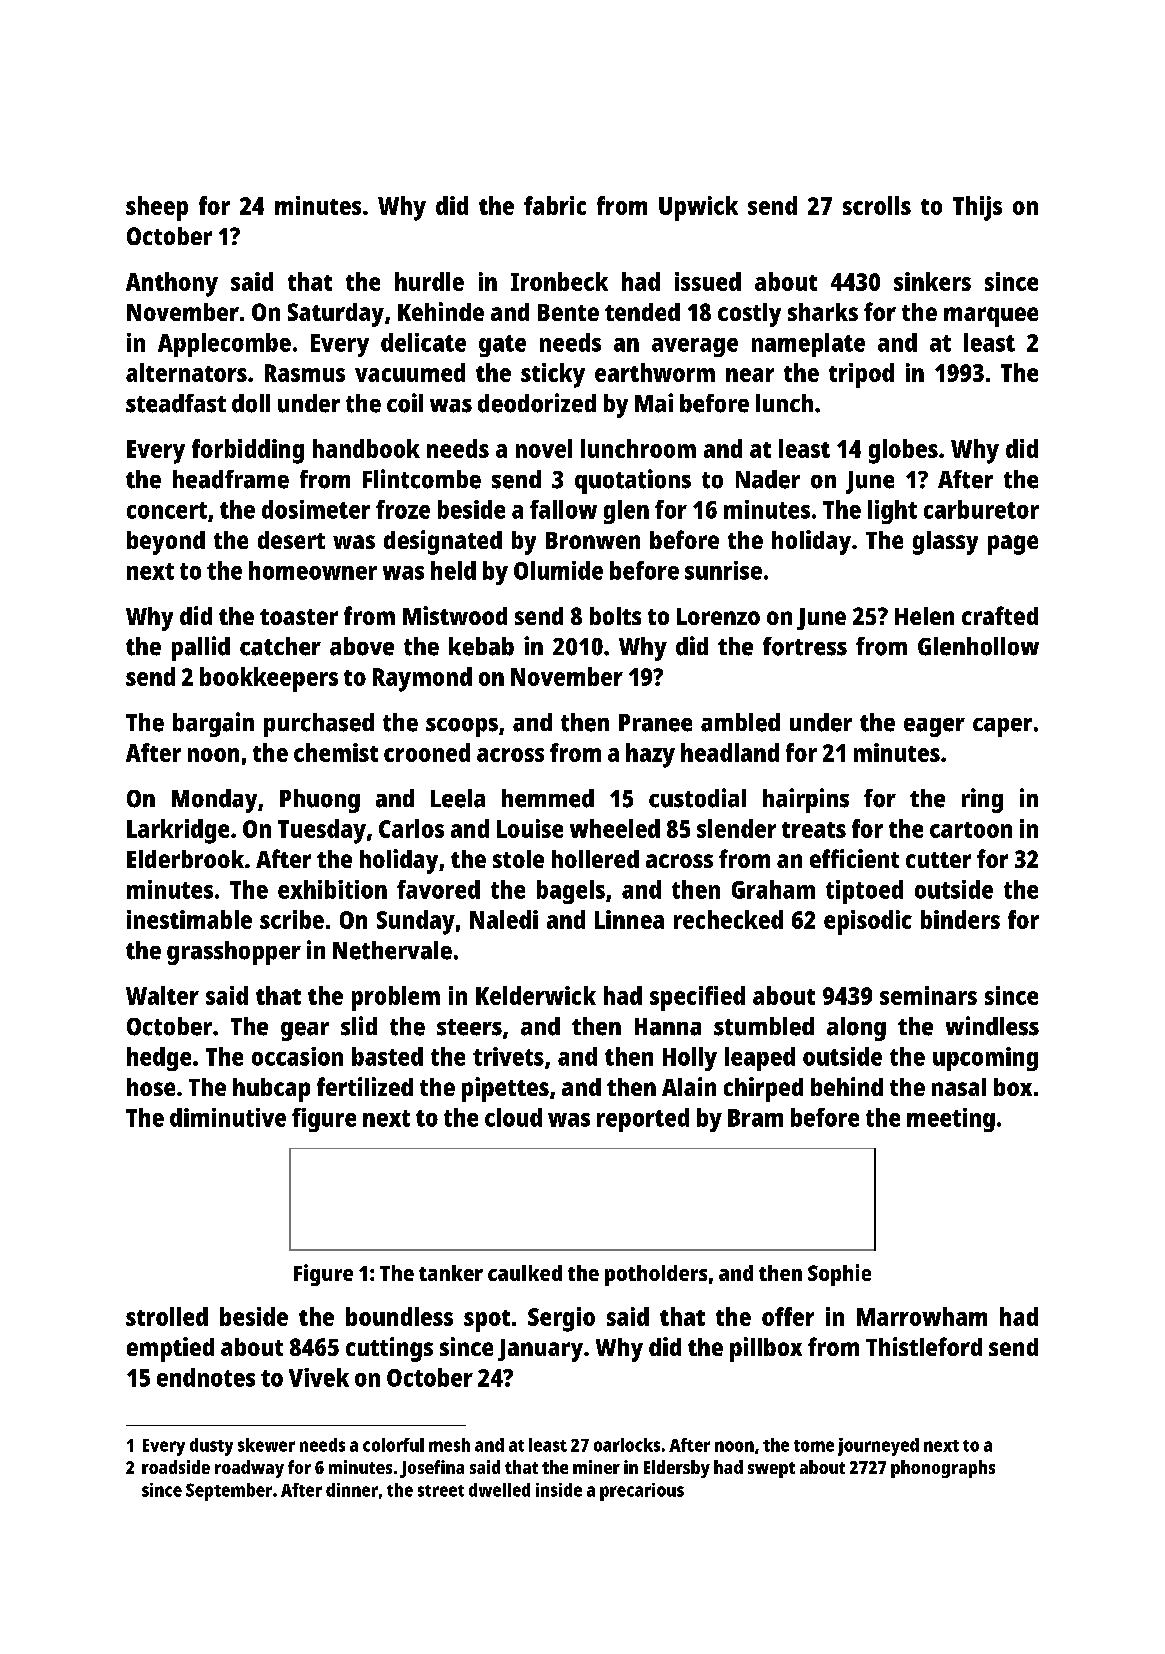 Image resolution: width=1165 pixels, height=1654 pixels. I want to click on skewer, so click(266, 1445).
